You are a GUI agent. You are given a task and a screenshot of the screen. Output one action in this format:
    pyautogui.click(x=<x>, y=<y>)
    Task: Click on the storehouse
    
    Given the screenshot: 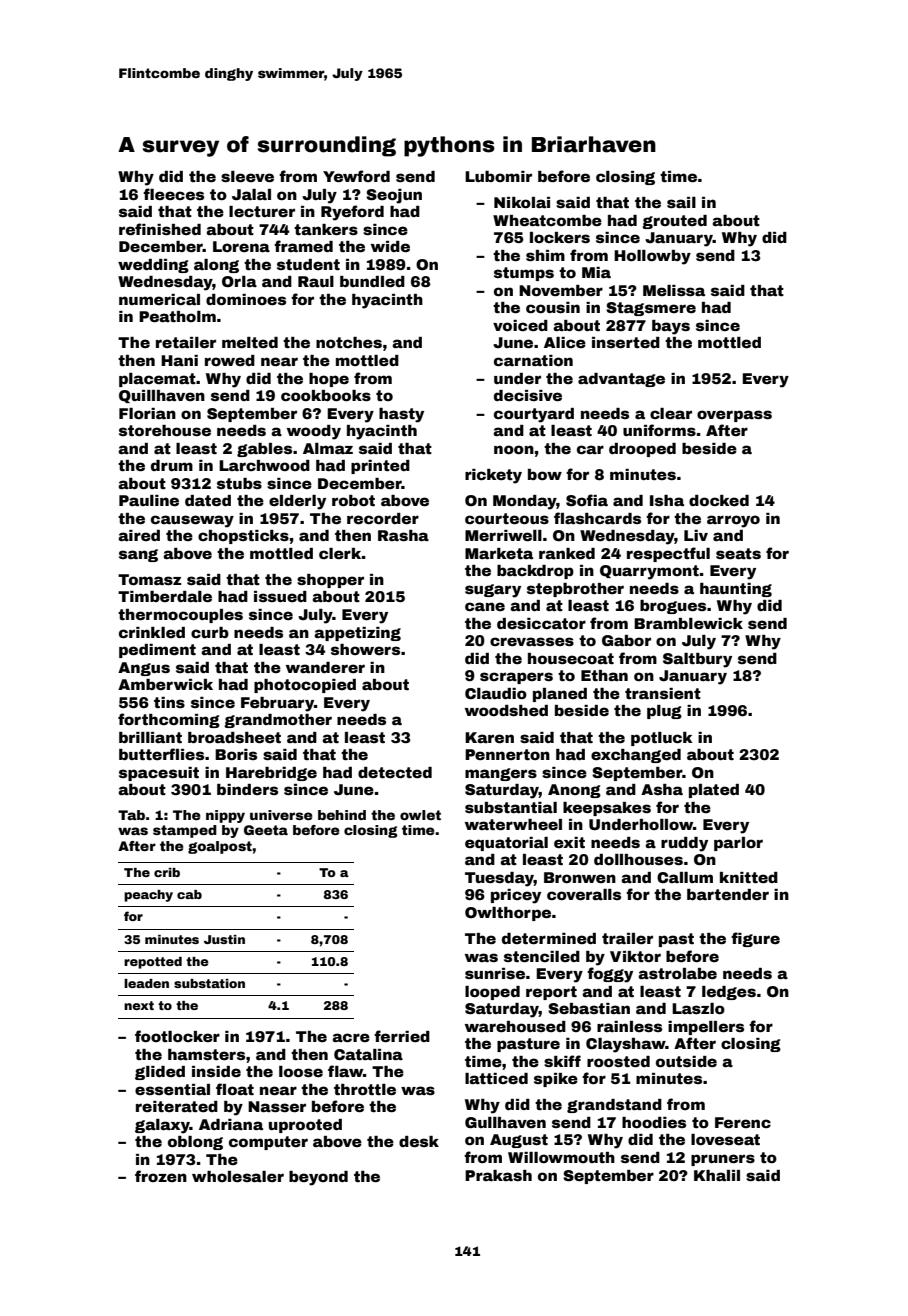 What is the action you would take?
    pyautogui.click(x=165, y=430)
